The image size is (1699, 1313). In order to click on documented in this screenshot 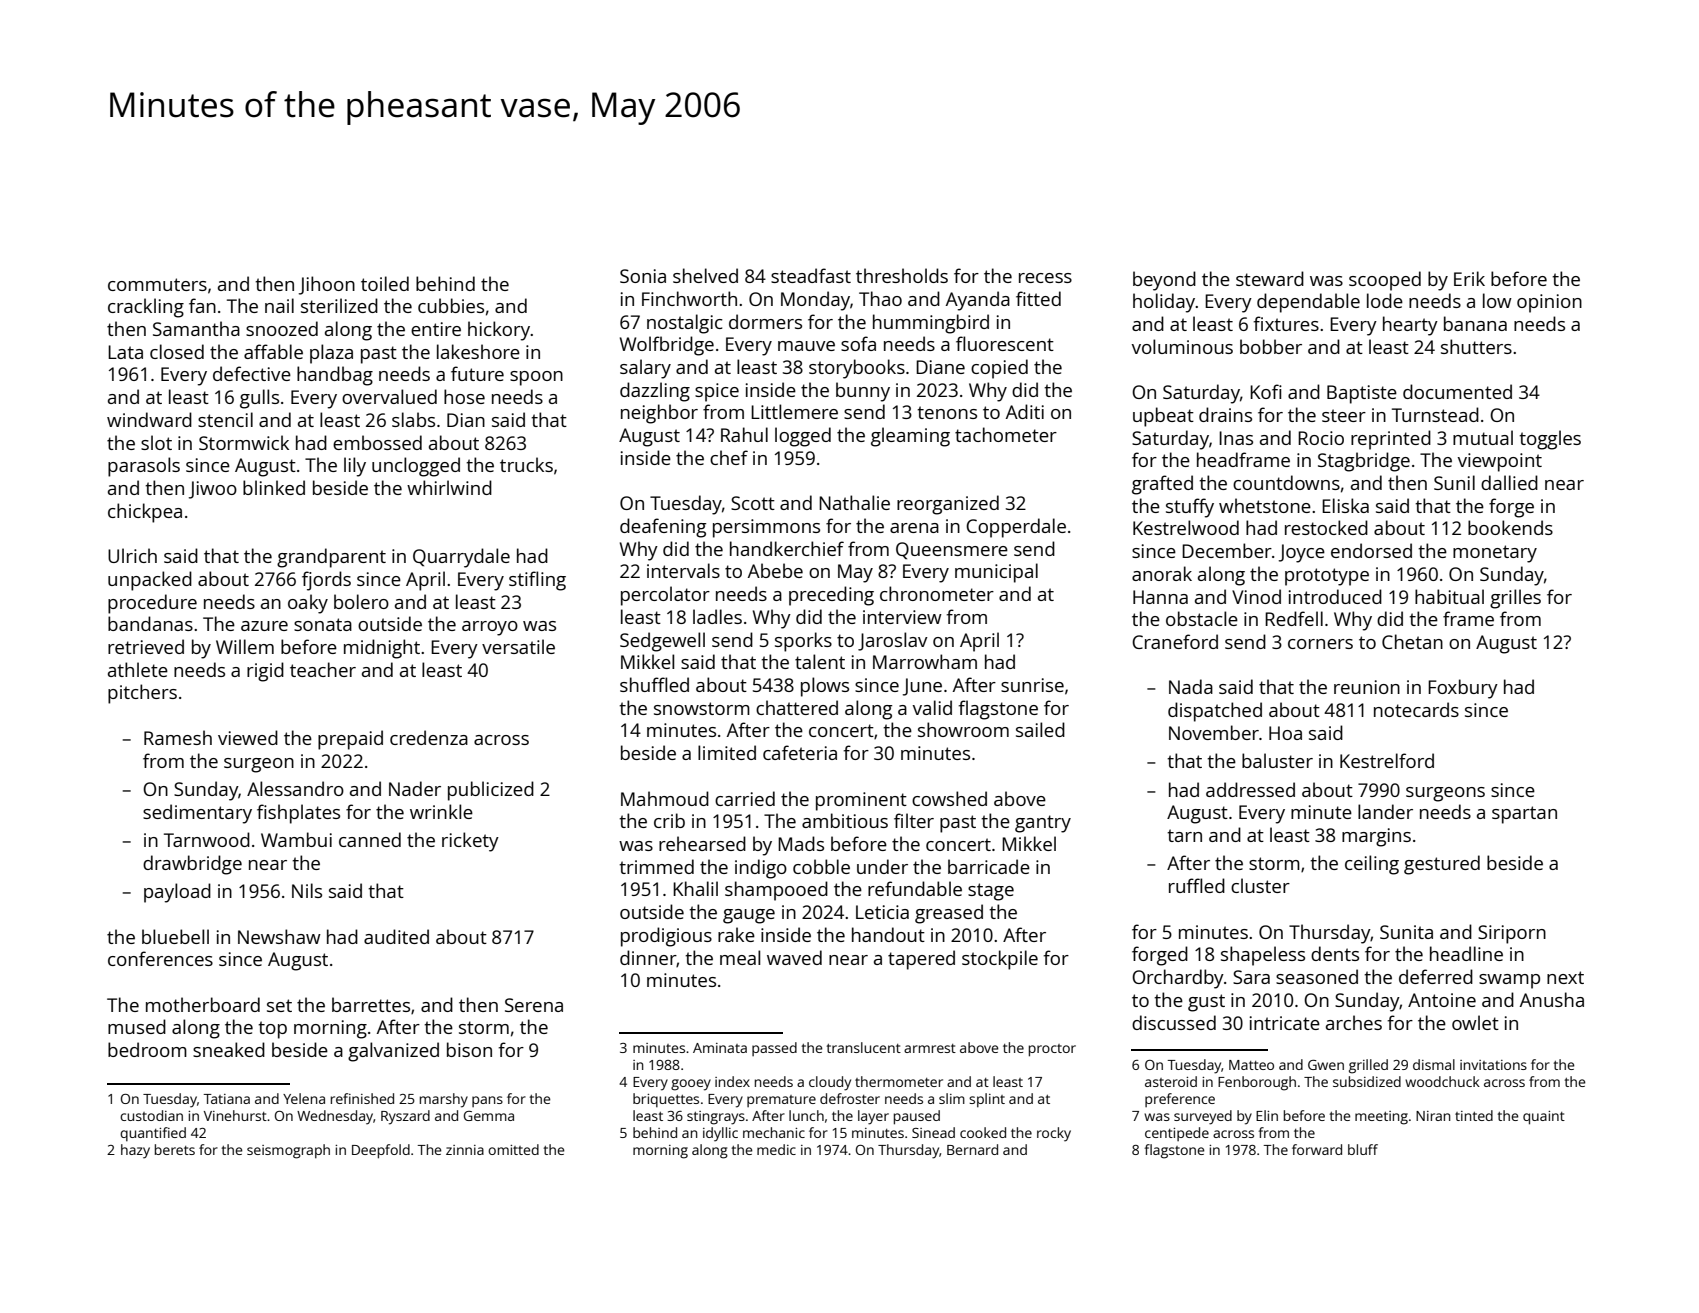, I will do `click(1457, 391)`.
